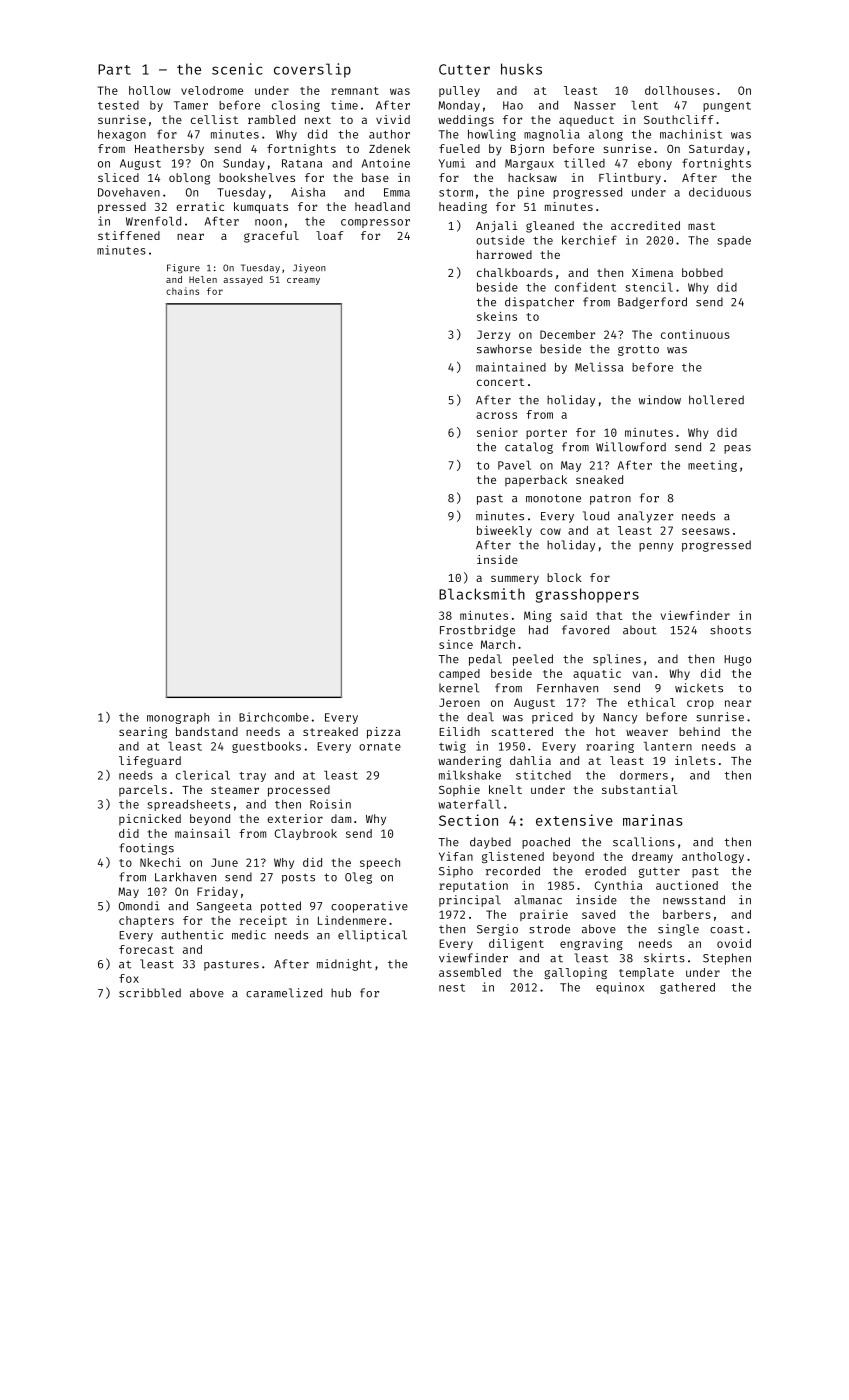 This screenshot has height=1400, width=849. What do you see at coordinates (150, 993) in the screenshot?
I see `scribbled` at bounding box center [150, 993].
